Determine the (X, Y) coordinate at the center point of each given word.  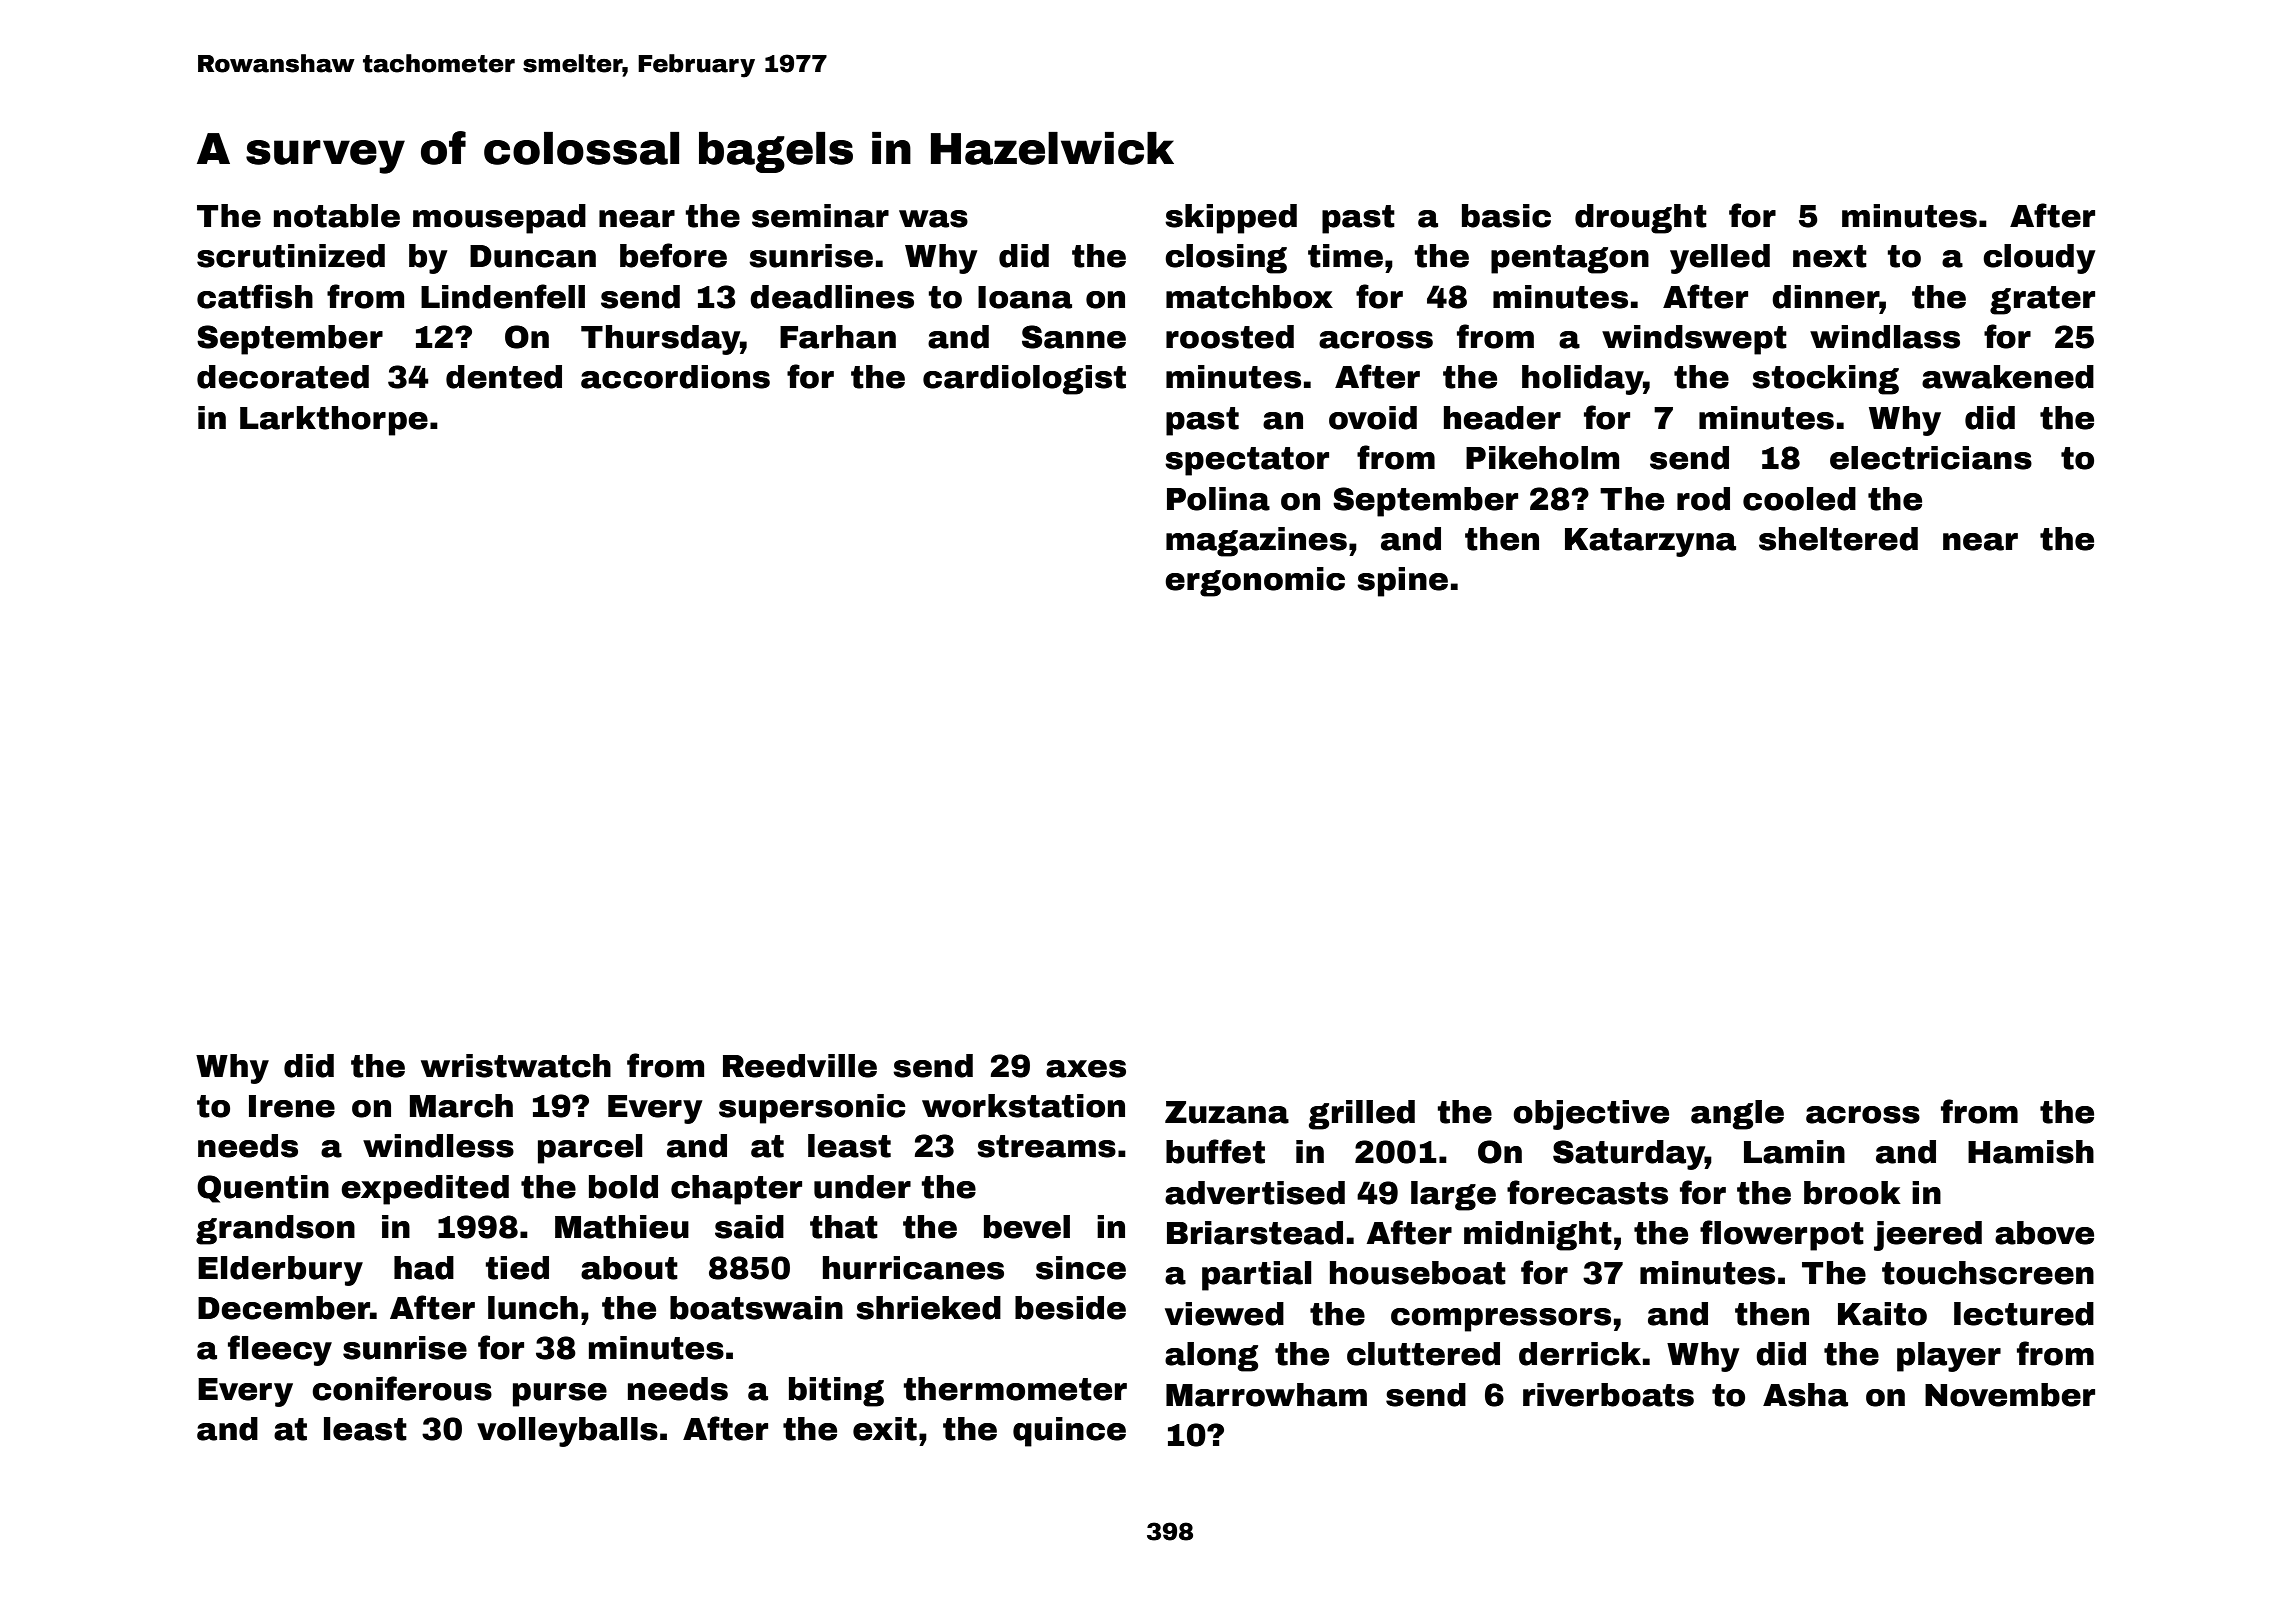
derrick (1580, 1354)
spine (1402, 582)
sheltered (1838, 539)
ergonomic (1255, 582)
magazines (1256, 542)
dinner (1825, 297)
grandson (275, 1230)
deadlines (832, 297)
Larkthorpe (334, 421)
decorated (283, 377)
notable (337, 216)
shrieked (928, 1308)
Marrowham (1266, 1395)
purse (560, 1395)
